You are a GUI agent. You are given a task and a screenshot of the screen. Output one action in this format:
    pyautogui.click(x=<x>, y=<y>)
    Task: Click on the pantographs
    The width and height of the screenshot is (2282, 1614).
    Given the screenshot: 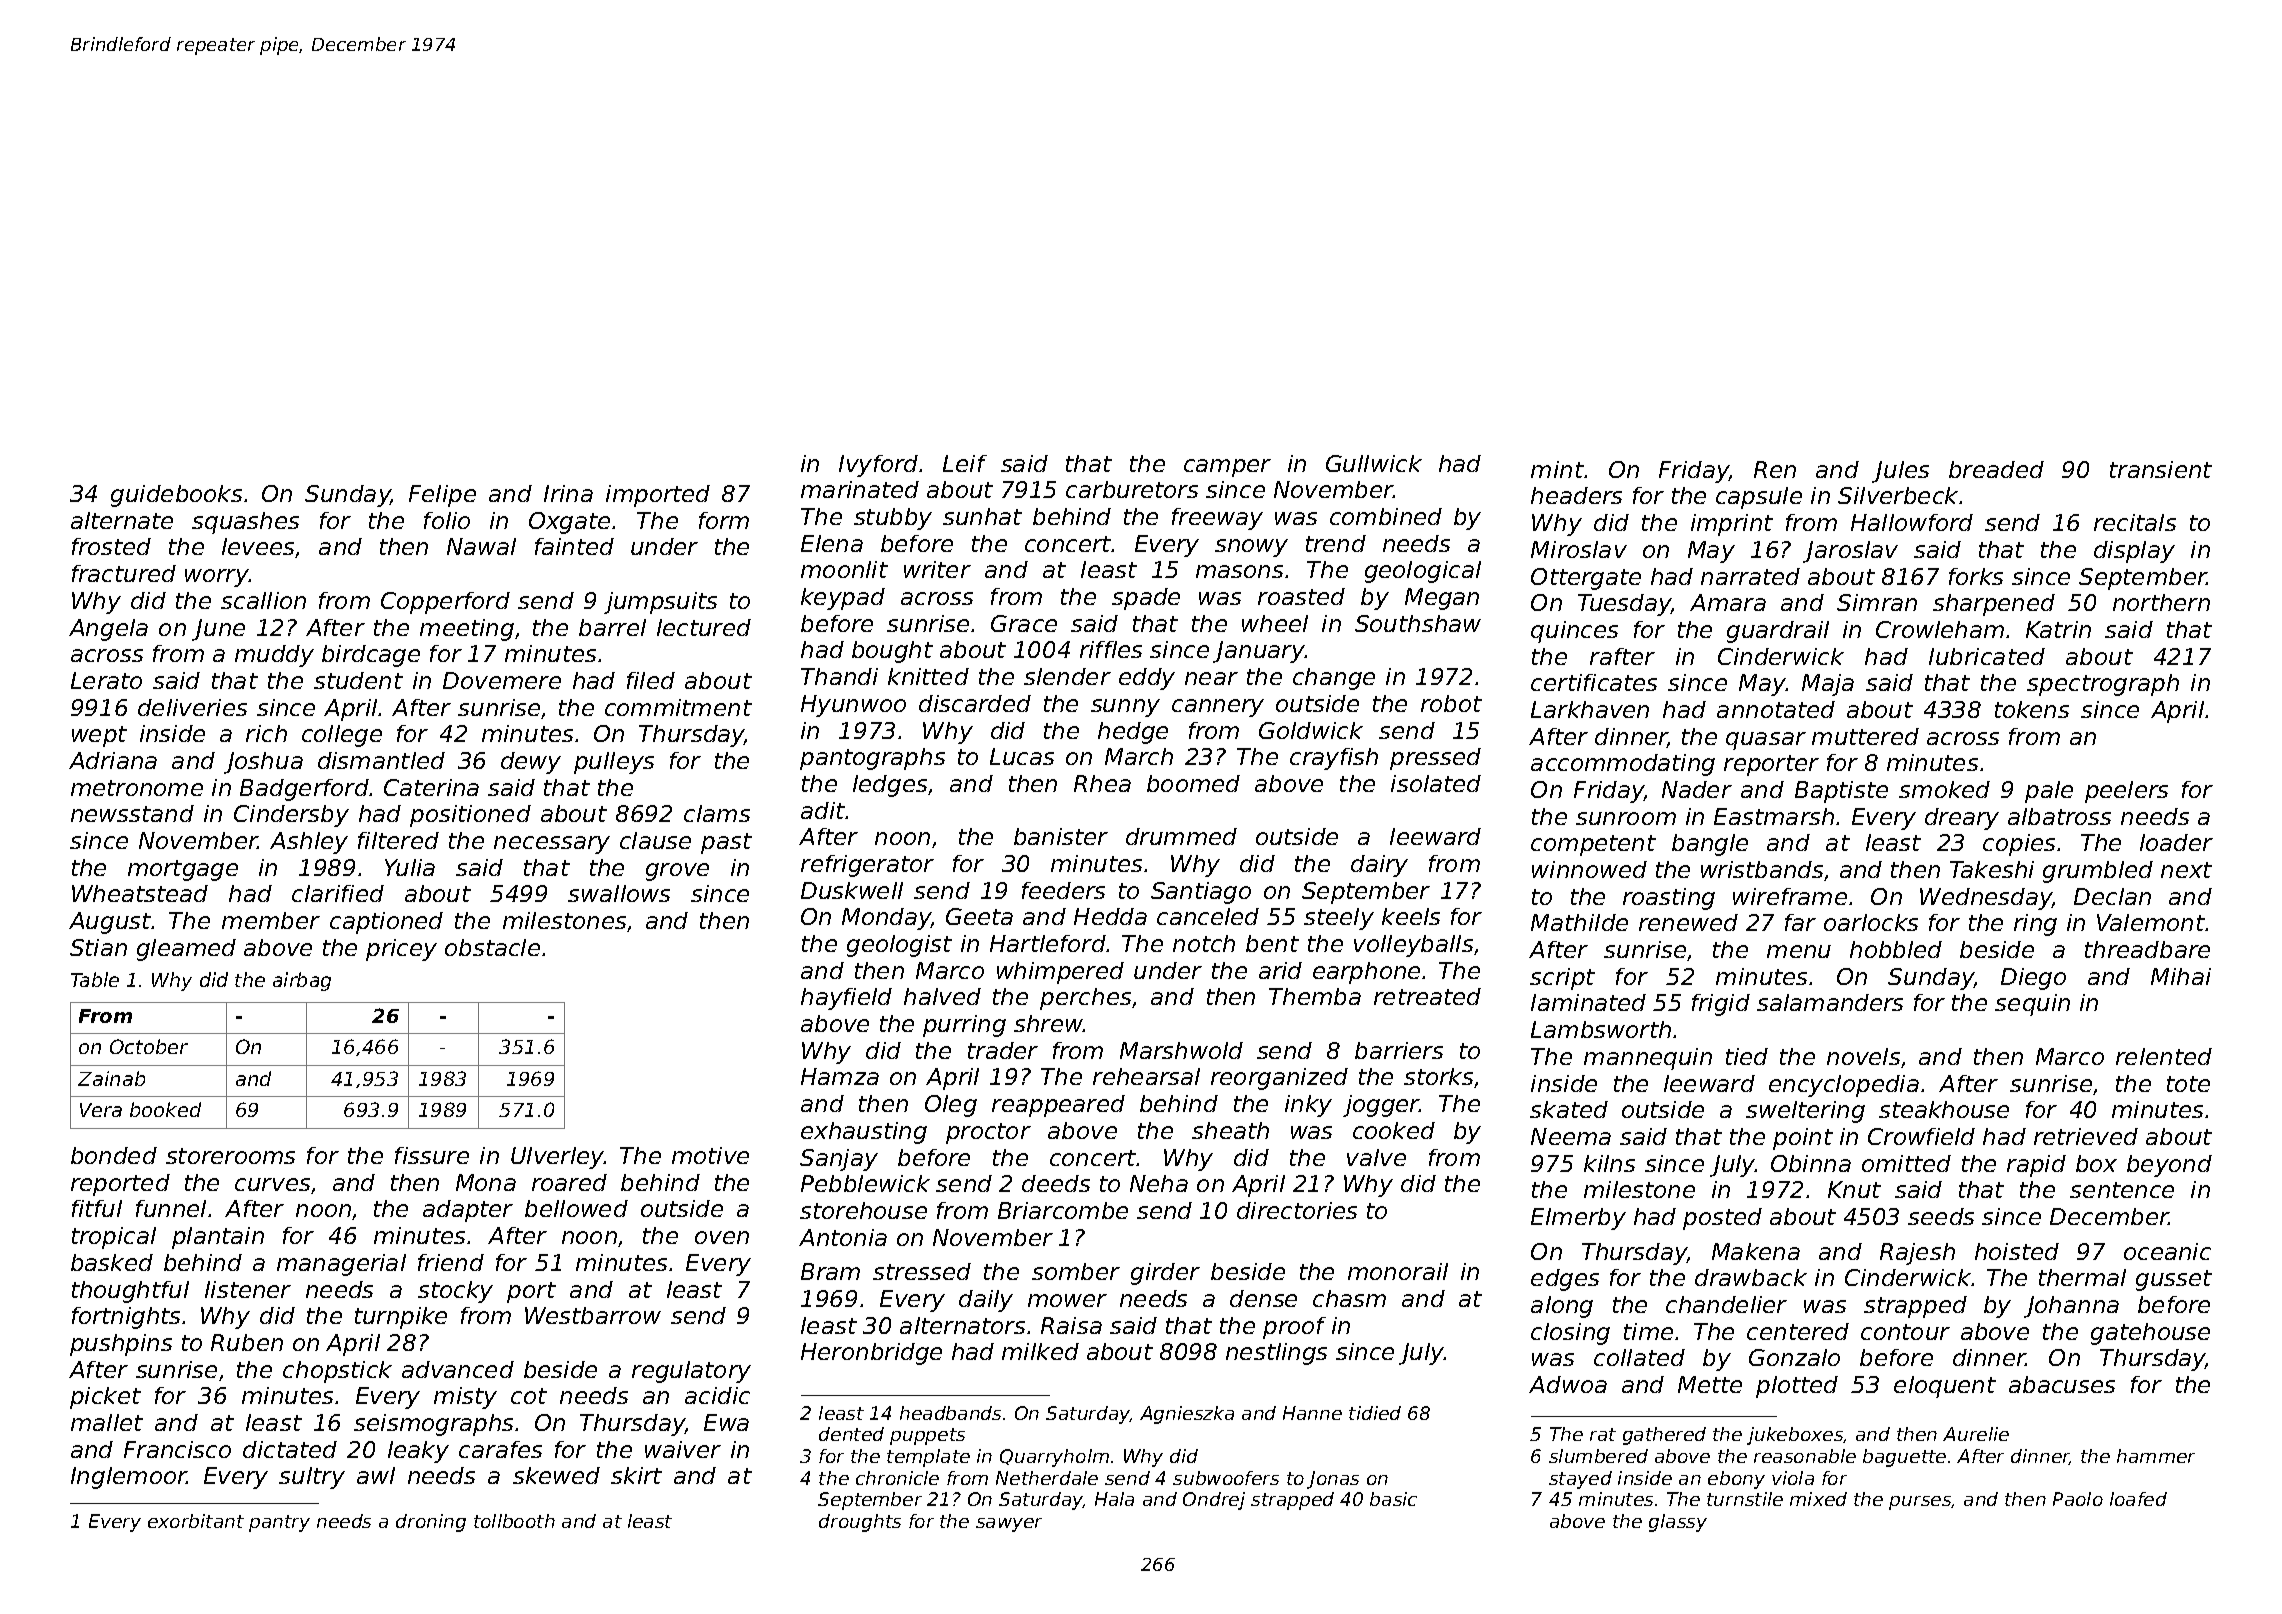 What is the action you would take?
    pyautogui.click(x=872, y=759)
